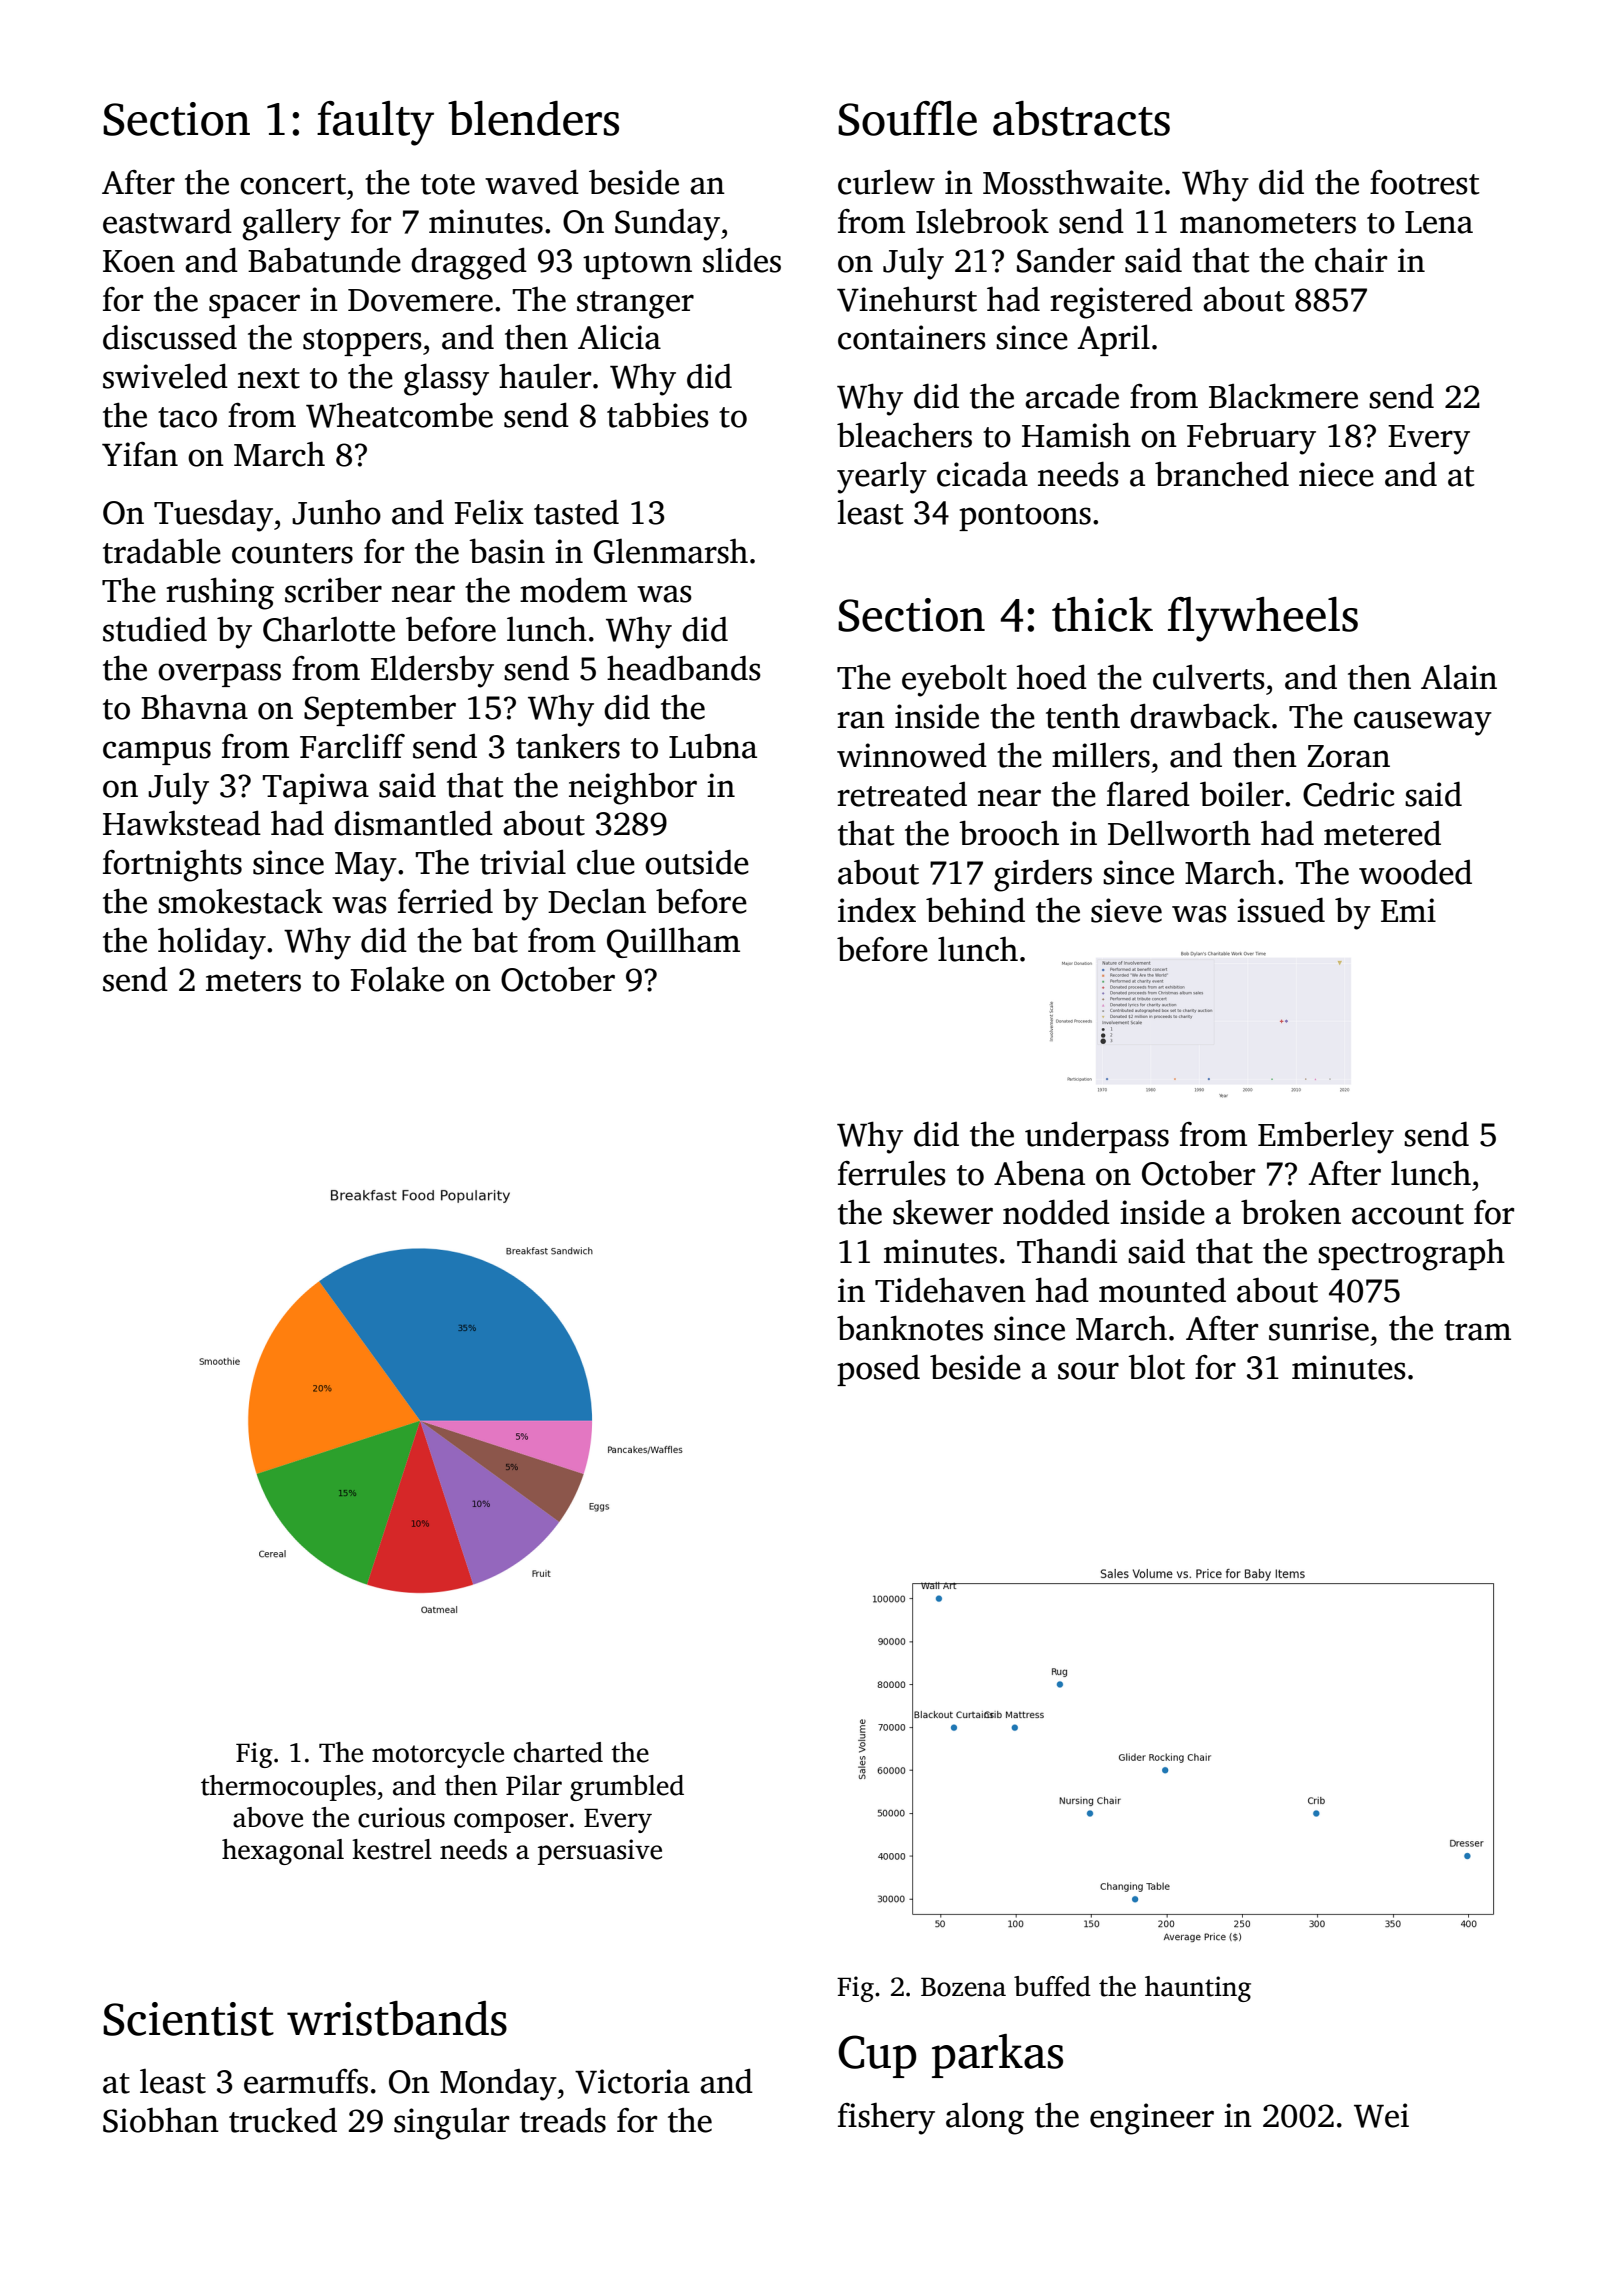 The image size is (1620, 2292). What do you see at coordinates (907, 118) in the screenshot?
I see `Souffle` at bounding box center [907, 118].
